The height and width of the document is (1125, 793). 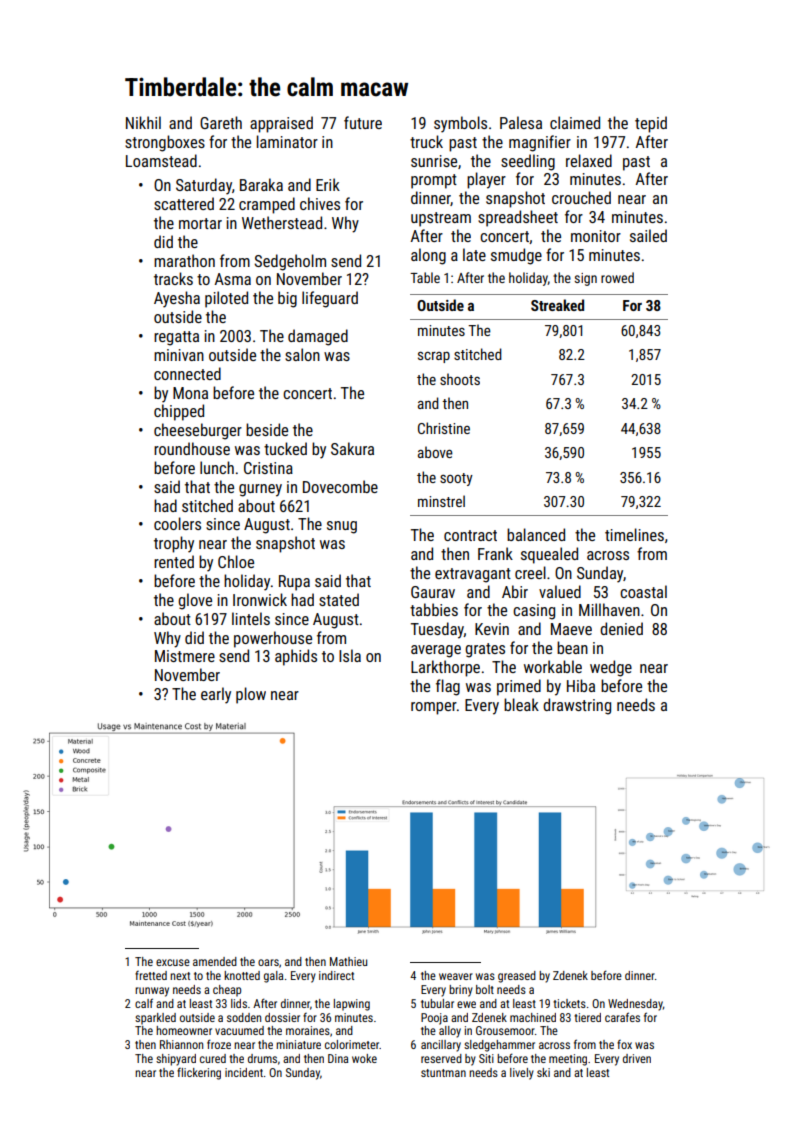 I want to click on symbols, so click(x=460, y=124).
